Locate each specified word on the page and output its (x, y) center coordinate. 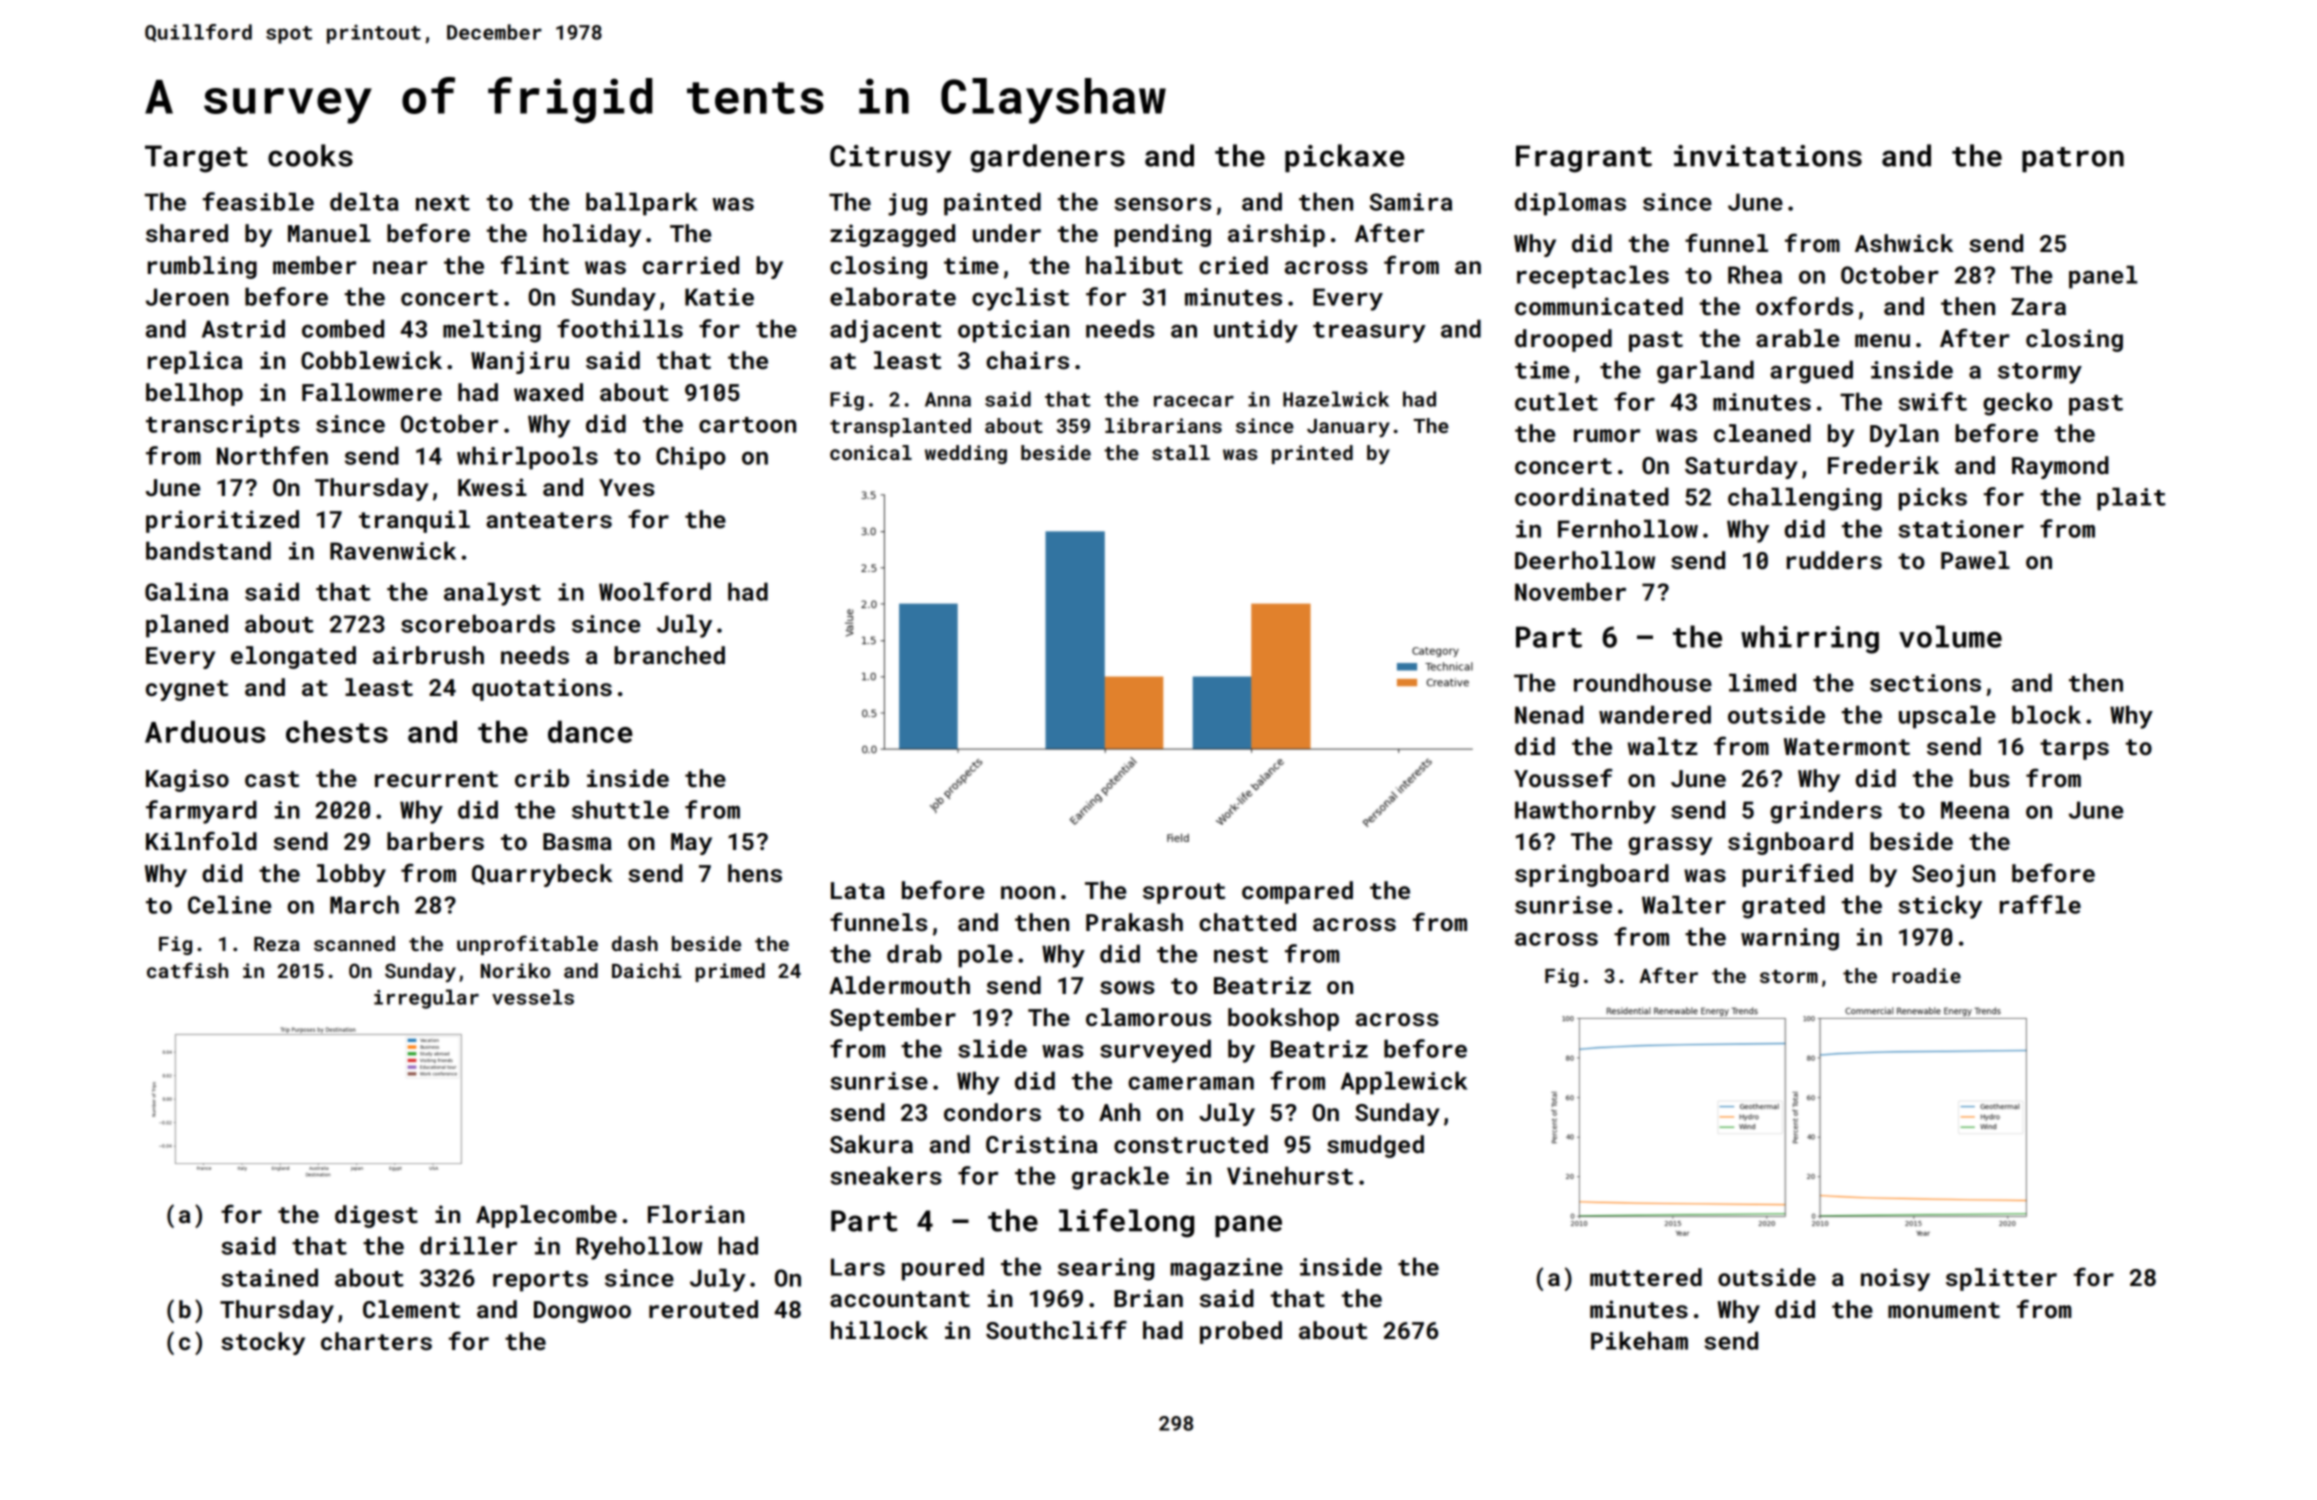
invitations (1768, 156)
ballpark (642, 204)
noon (1028, 892)
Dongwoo (582, 1312)
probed (1241, 1332)
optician (1013, 331)
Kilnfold (201, 840)
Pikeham (1639, 1340)
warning (1790, 939)
